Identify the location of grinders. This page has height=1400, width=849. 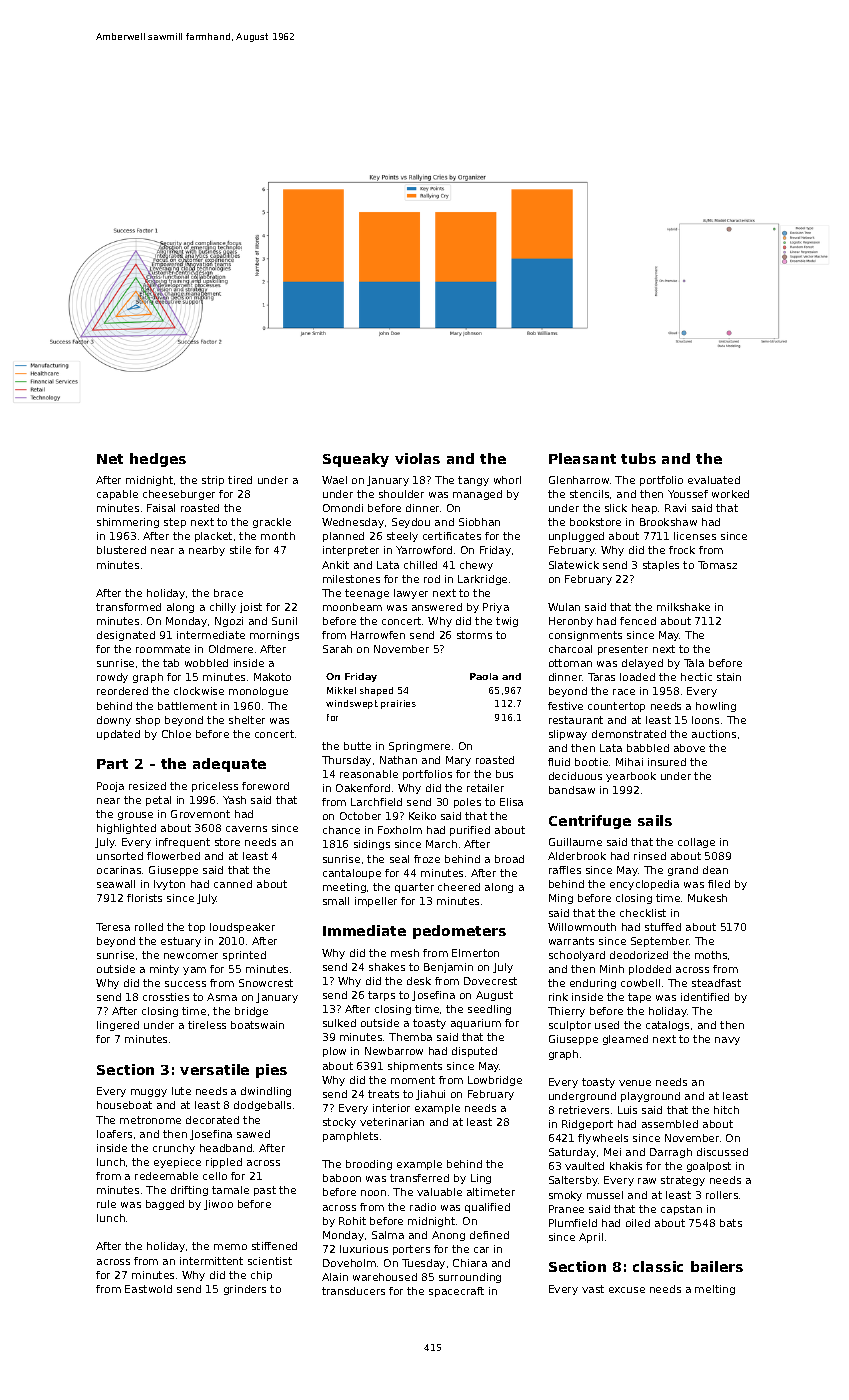
(245, 1290).
